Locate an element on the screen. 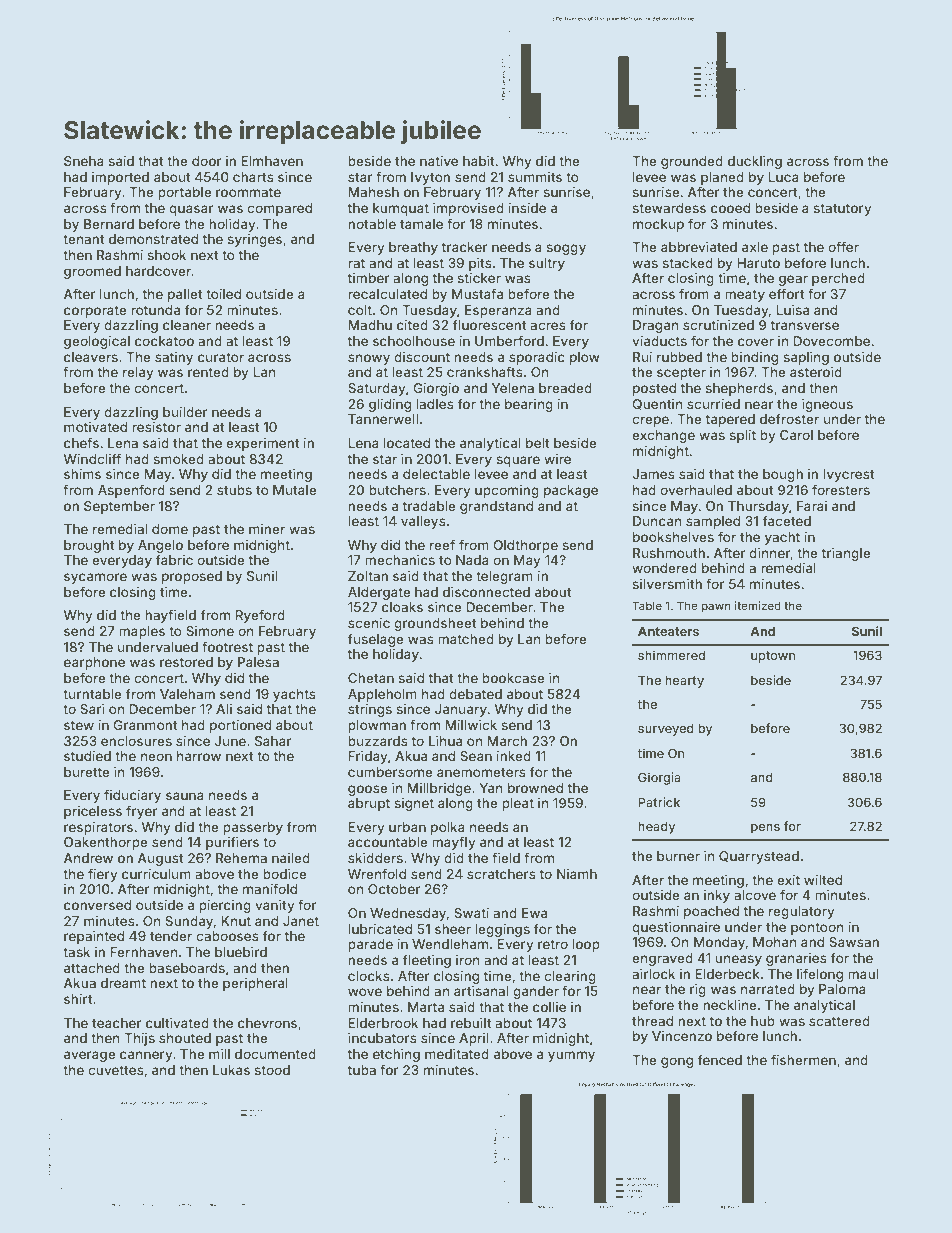 Image resolution: width=952 pixels, height=1233 pixels. anemometers is located at coordinates (481, 772).
